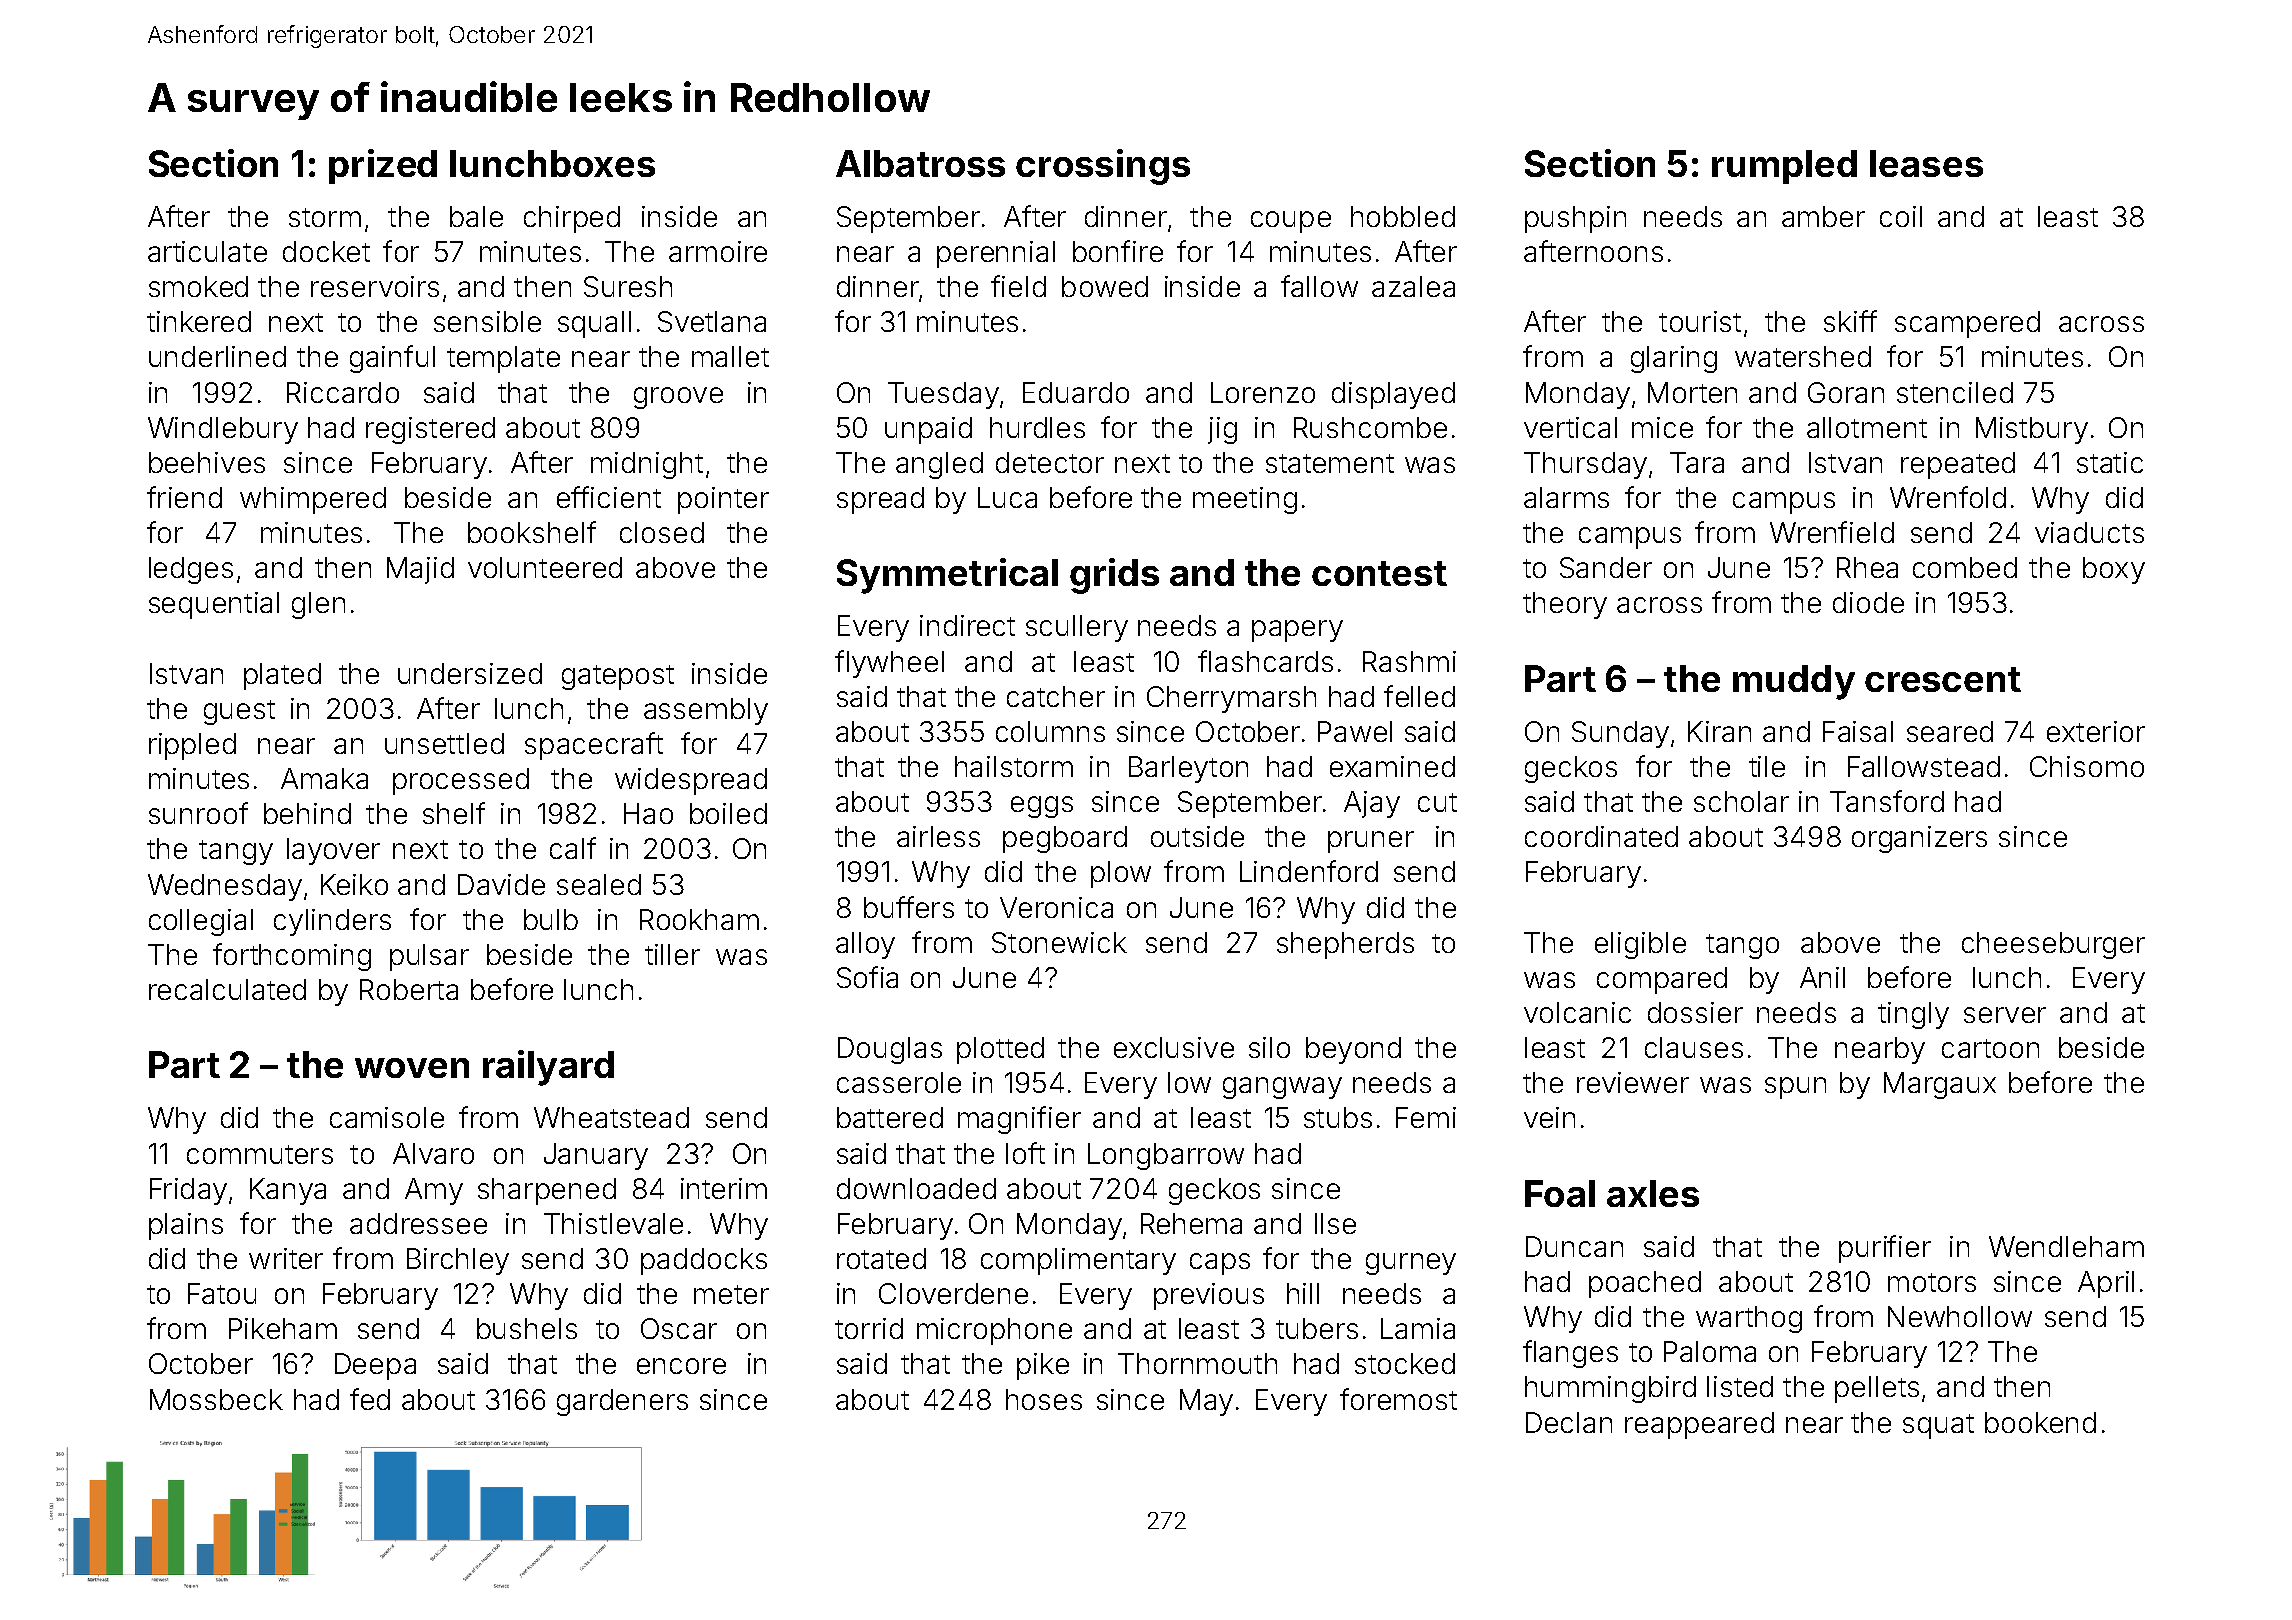  Describe the element at coordinates (1926, 163) in the image. I see `leases` at that location.
